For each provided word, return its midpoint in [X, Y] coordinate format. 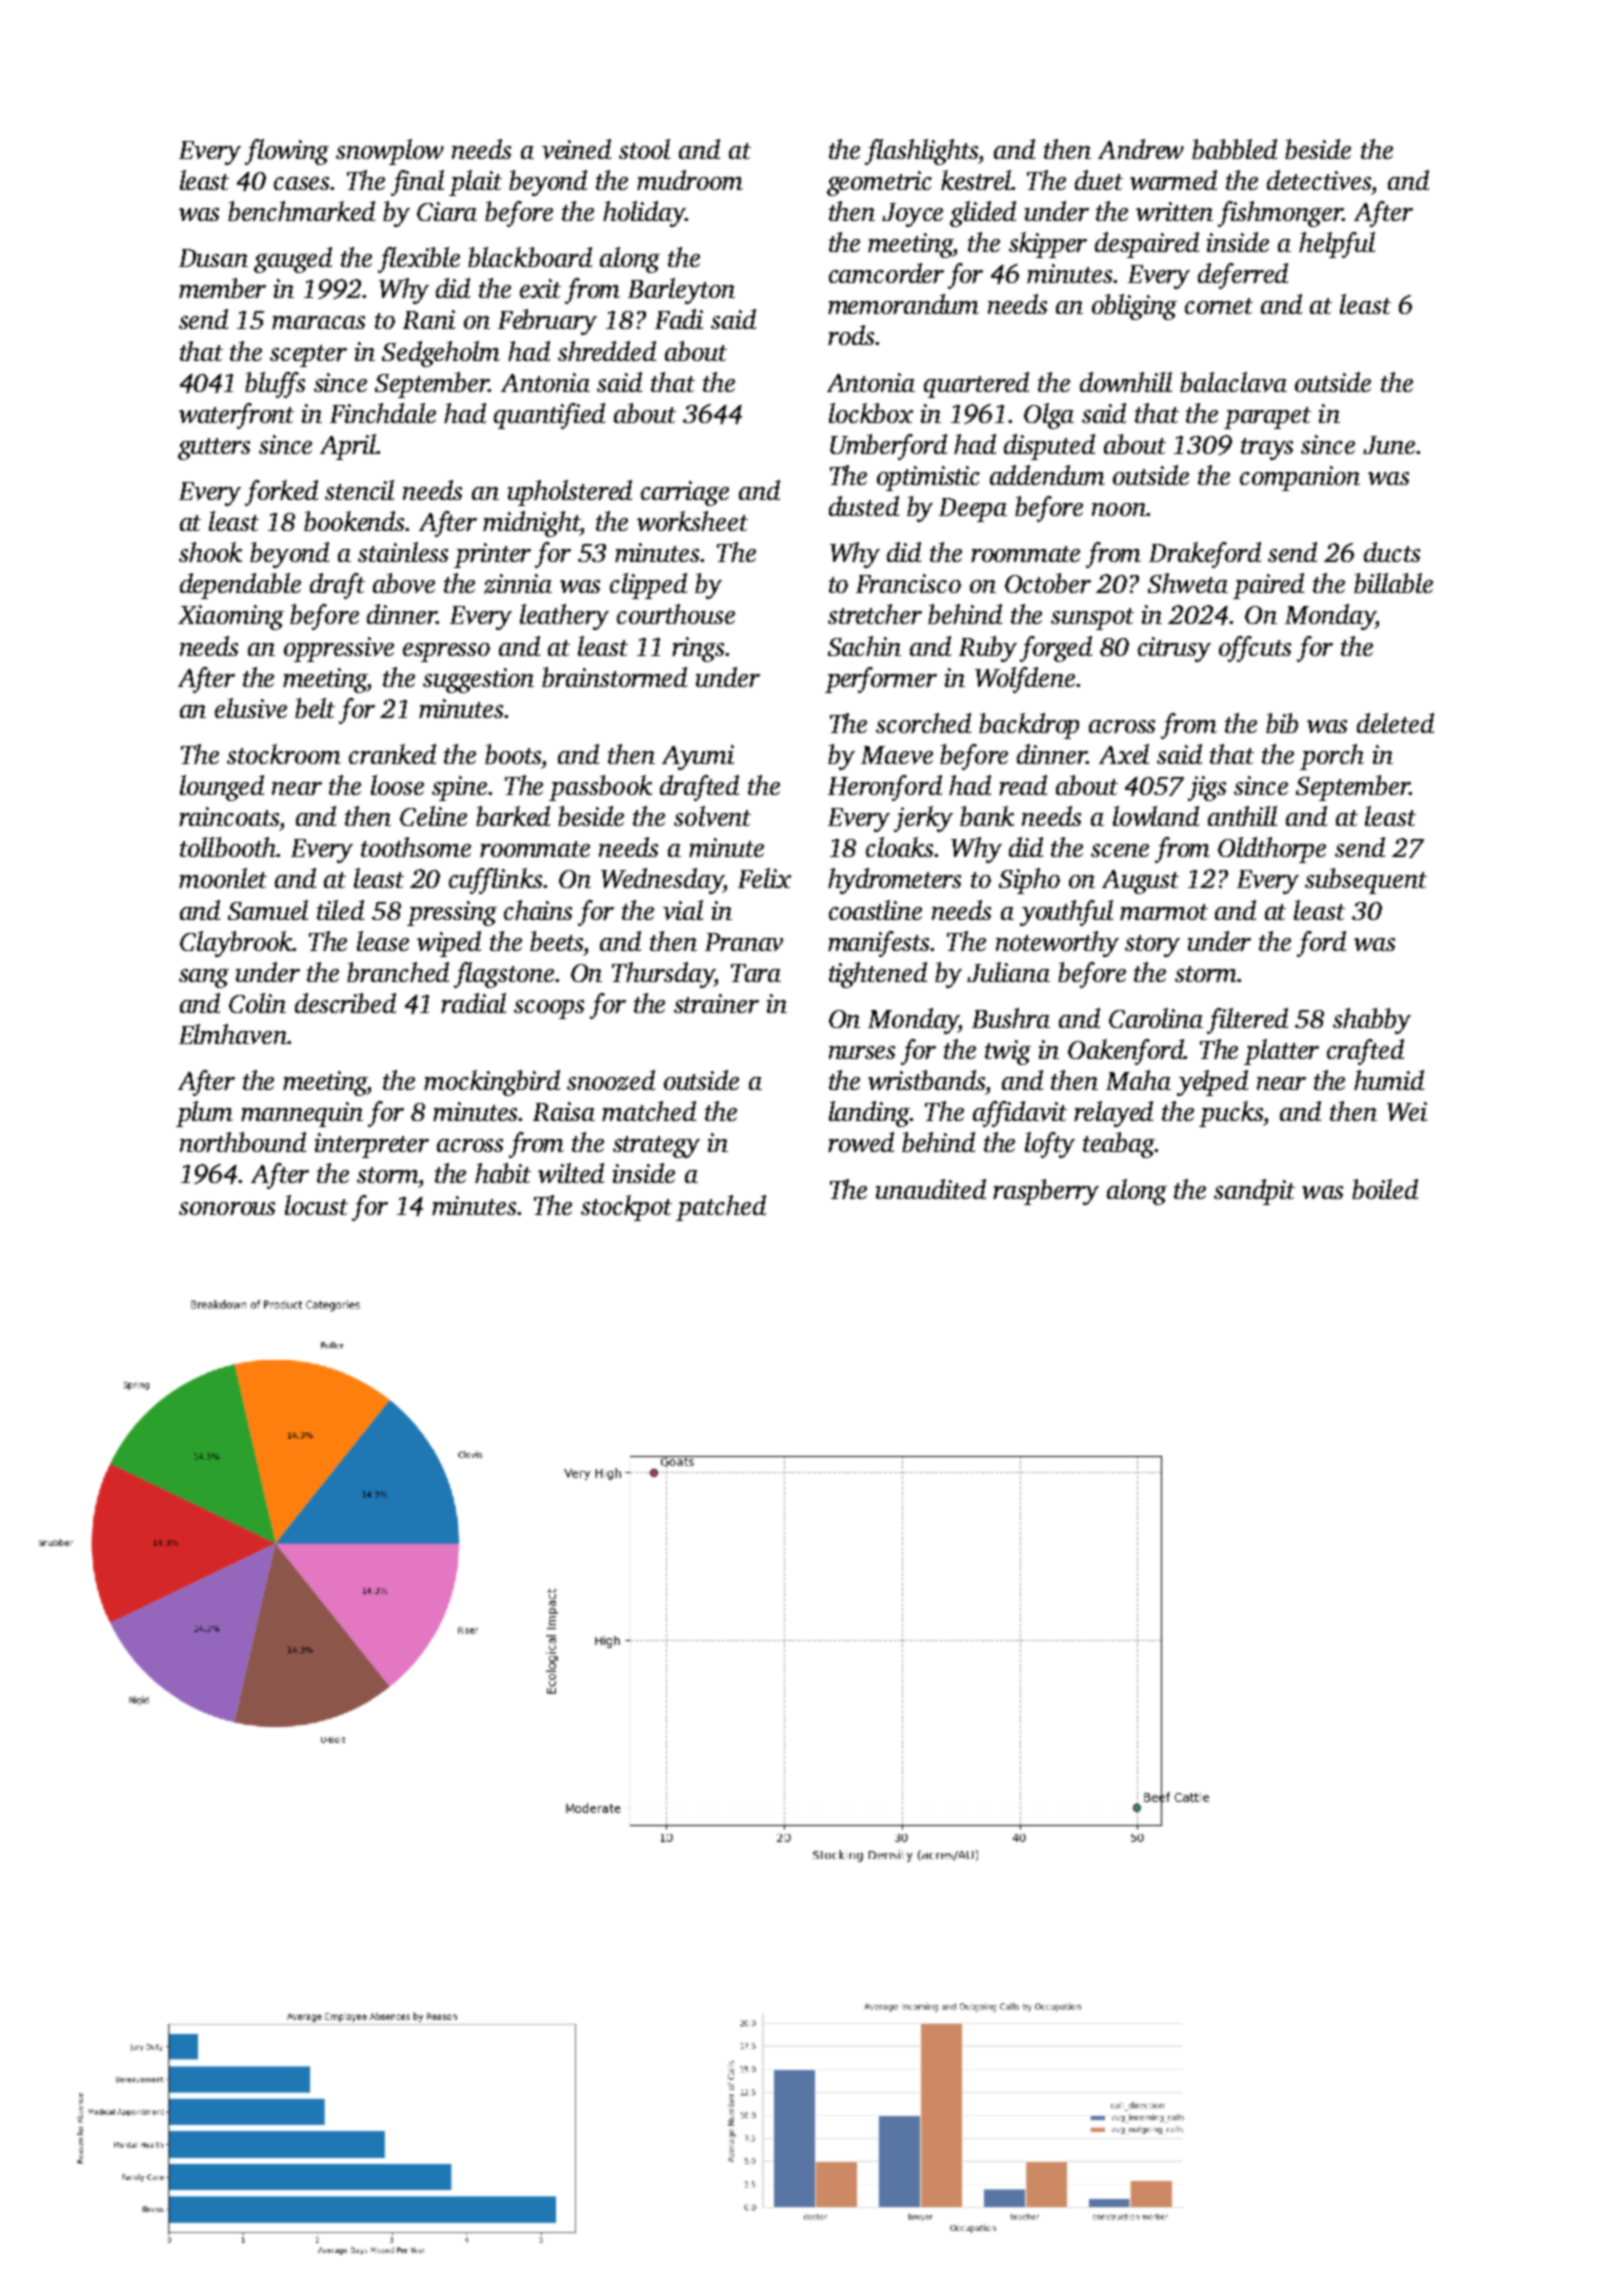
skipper [1048, 245]
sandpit [1254, 1192]
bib [1282, 723]
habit [503, 1173]
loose [397, 785]
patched [721, 1208]
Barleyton [681, 291]
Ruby [988, 649]
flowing [287, 152]
